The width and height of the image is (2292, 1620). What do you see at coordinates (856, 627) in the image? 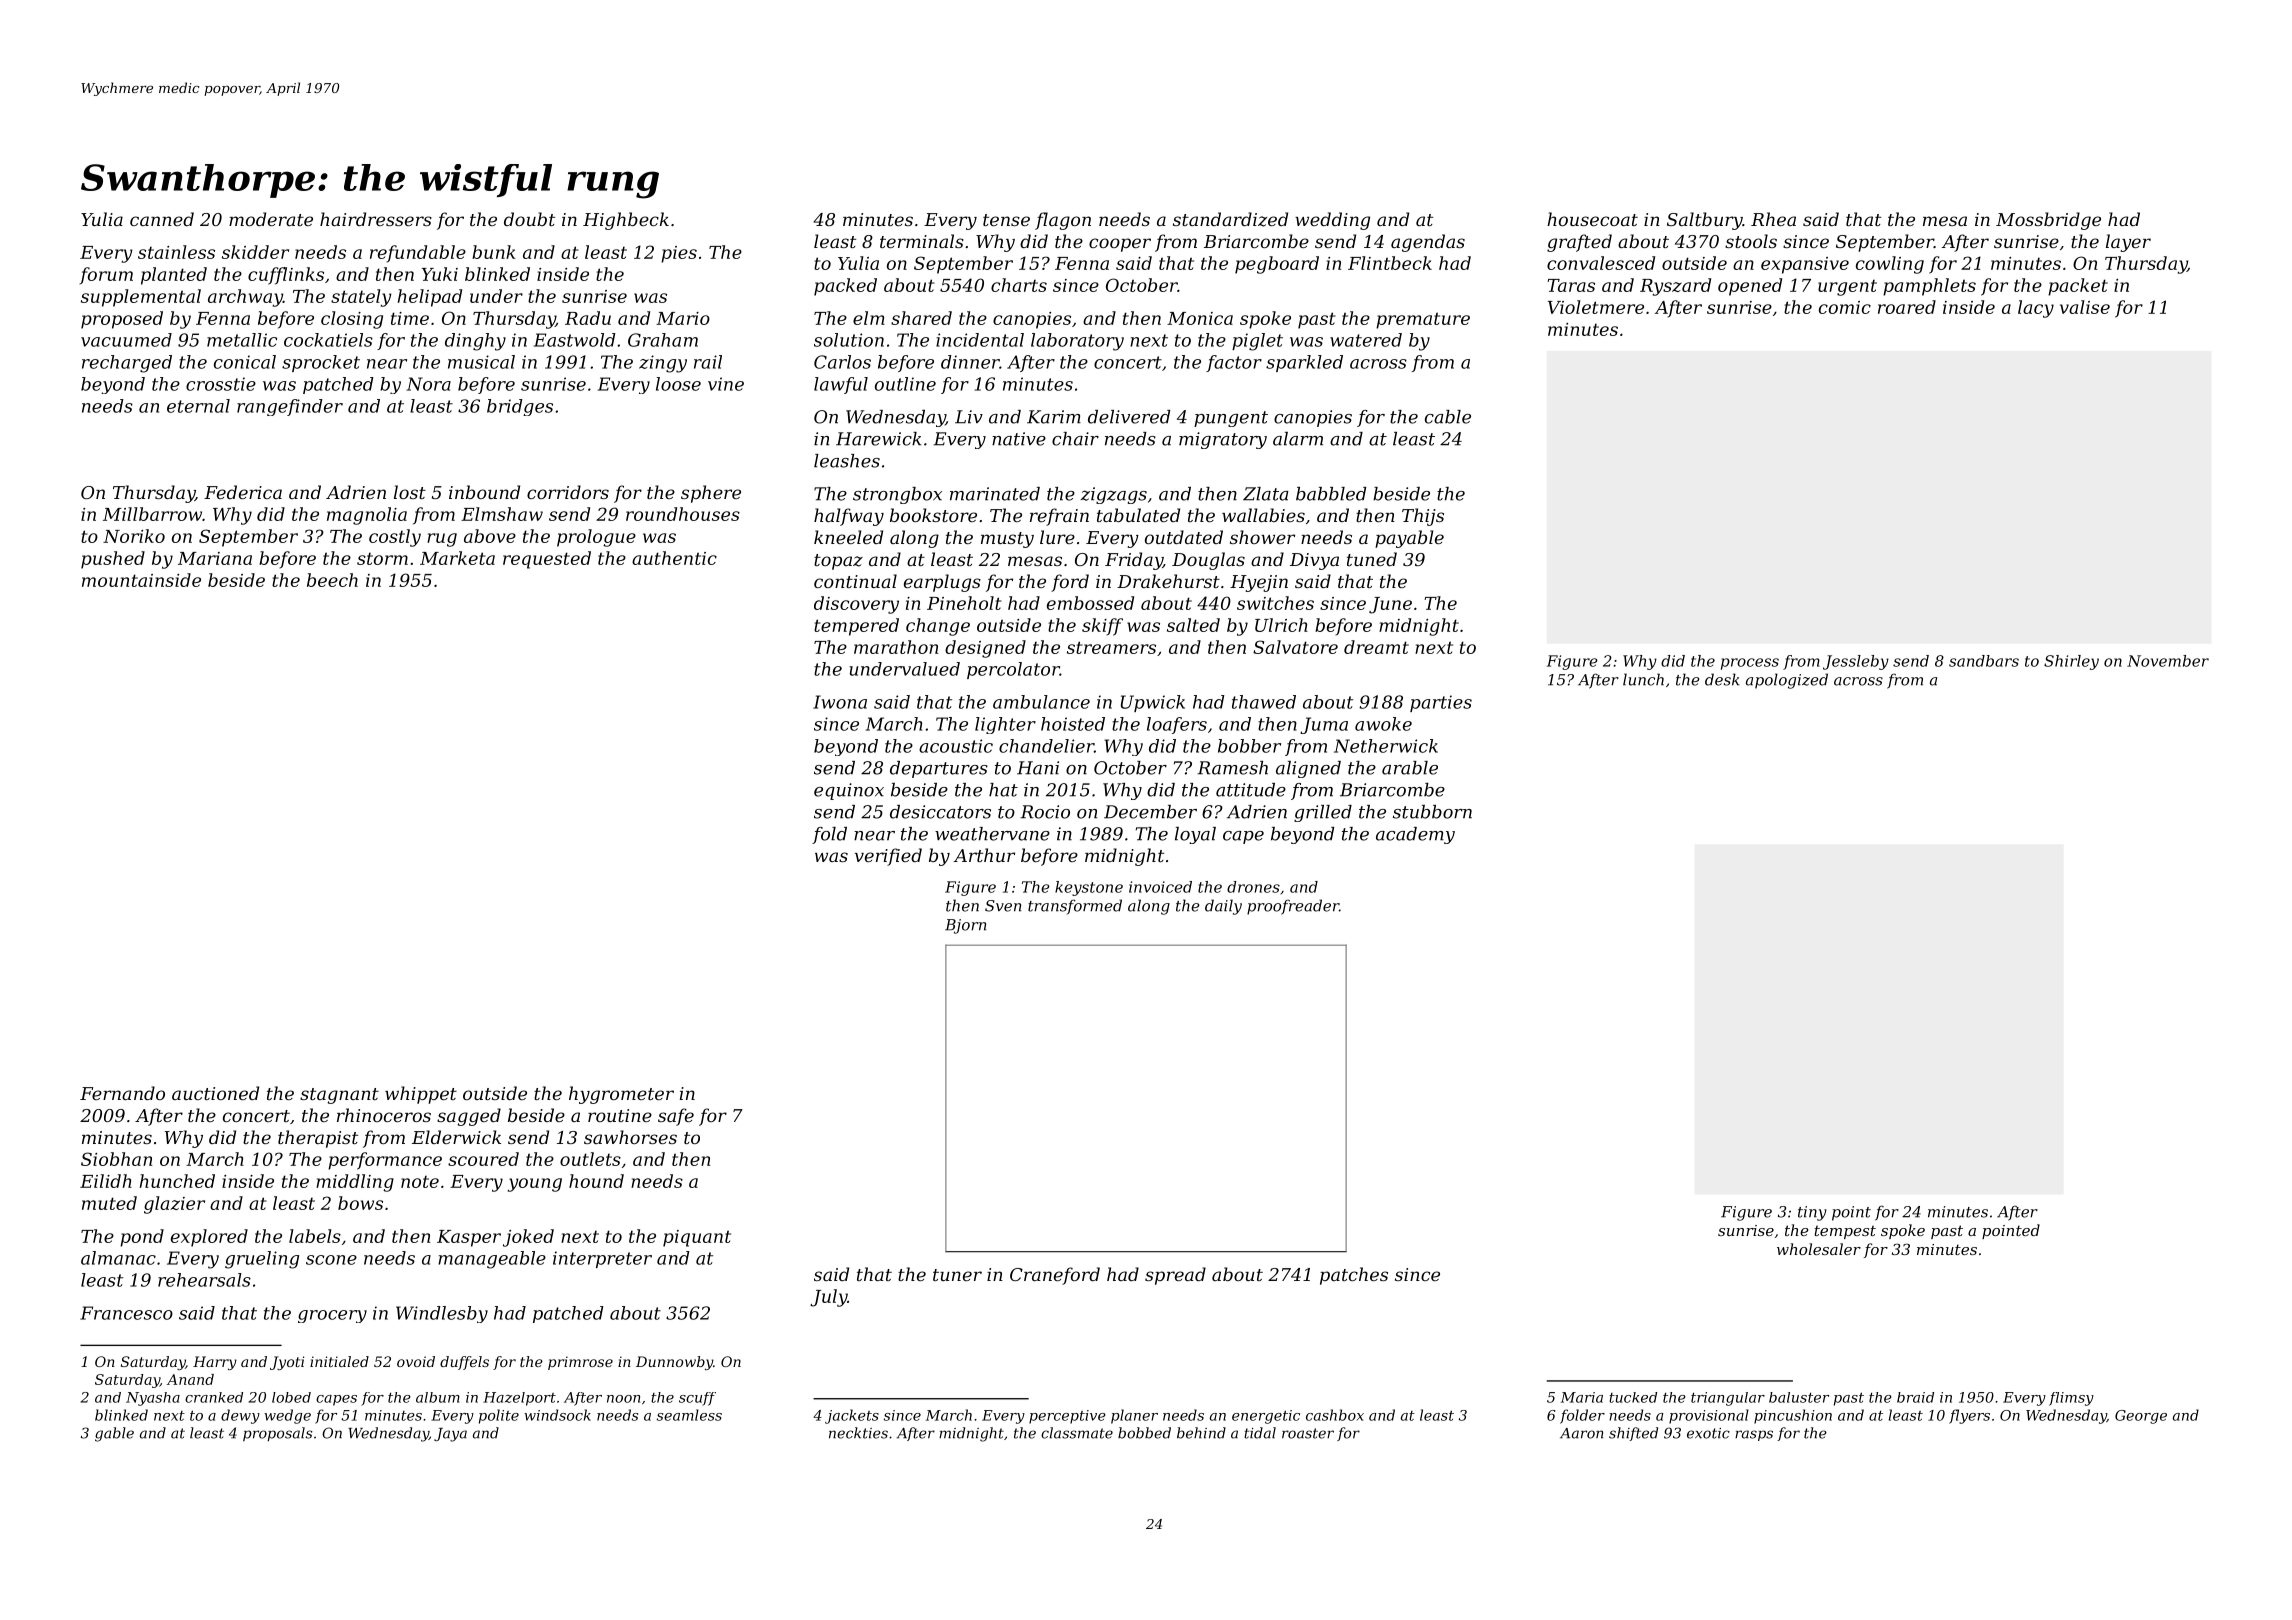
I see `tempered` at bounding box center [856, 627].
